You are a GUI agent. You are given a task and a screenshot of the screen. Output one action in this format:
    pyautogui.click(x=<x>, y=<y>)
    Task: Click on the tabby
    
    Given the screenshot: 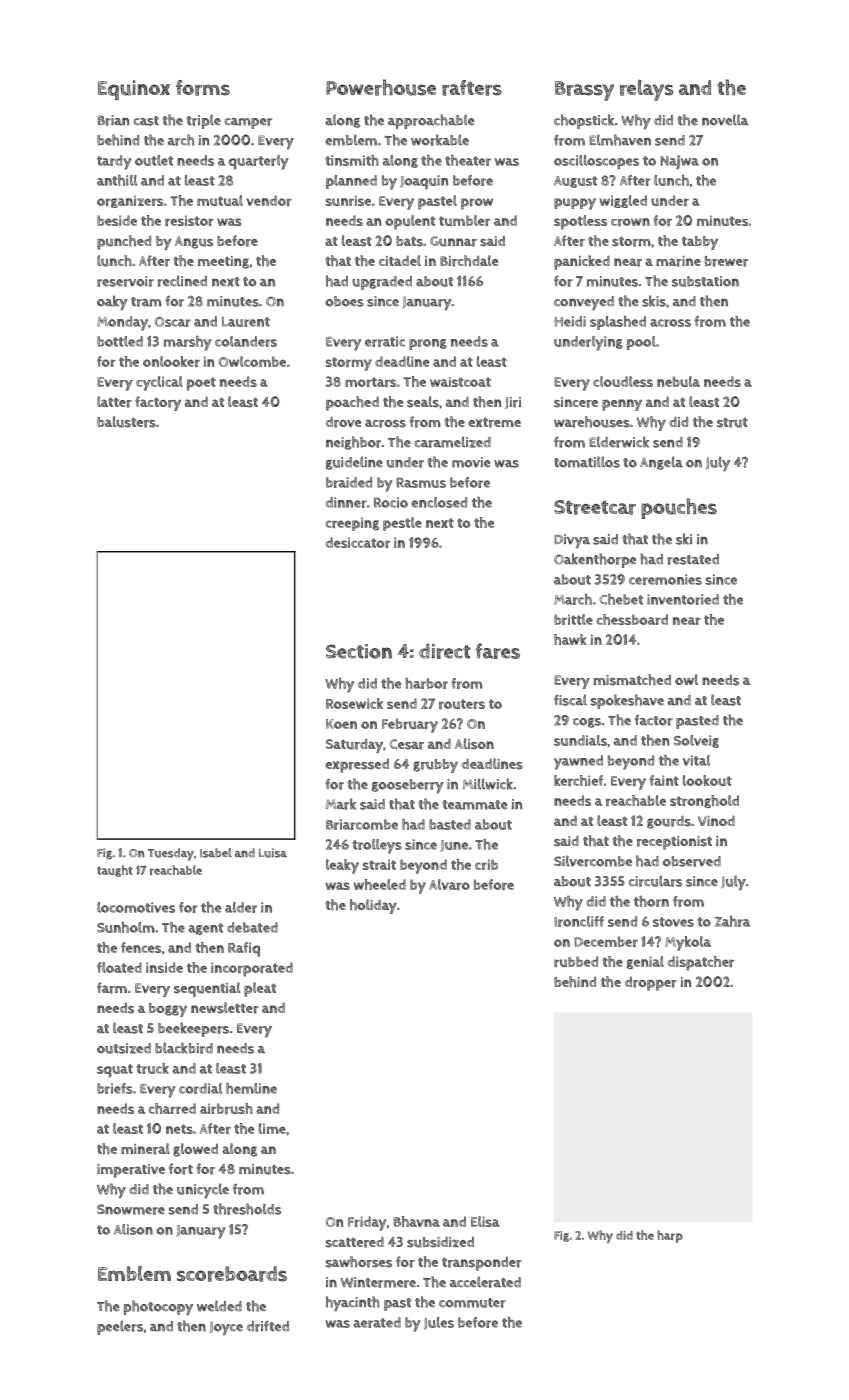 What is the action you would take?
    pyautogui.click(x=700, y=243)
